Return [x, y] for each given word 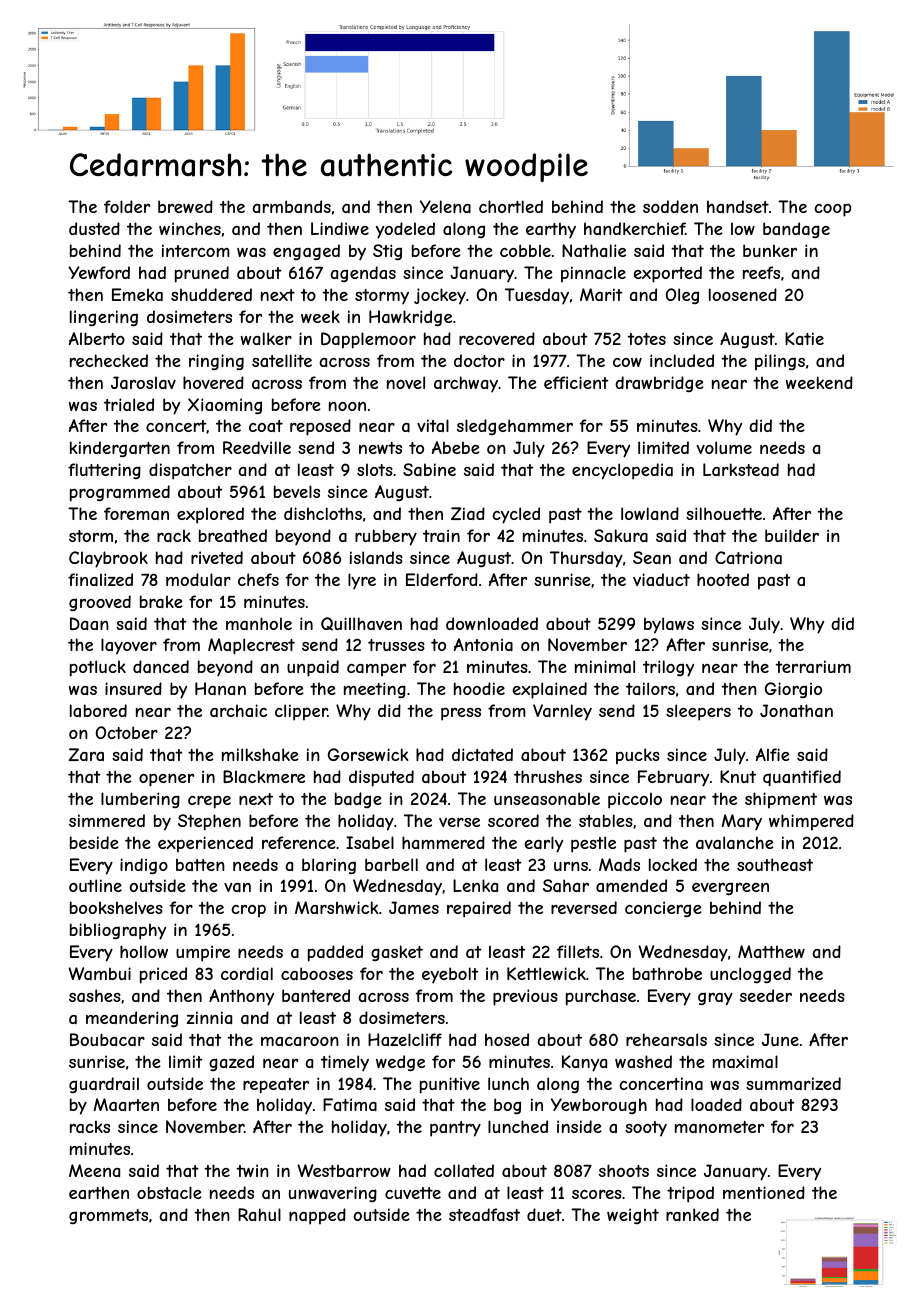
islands [376, 557]
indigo [144, 866]
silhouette [724, 513]
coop [832, 210]
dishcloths [323, 513]
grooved [100, 603]
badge [358, 800]
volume [724, 447]
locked [673, 864]
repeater [276, 1086]
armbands [291, 206]
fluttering [104, 471]
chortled [511, 206]
